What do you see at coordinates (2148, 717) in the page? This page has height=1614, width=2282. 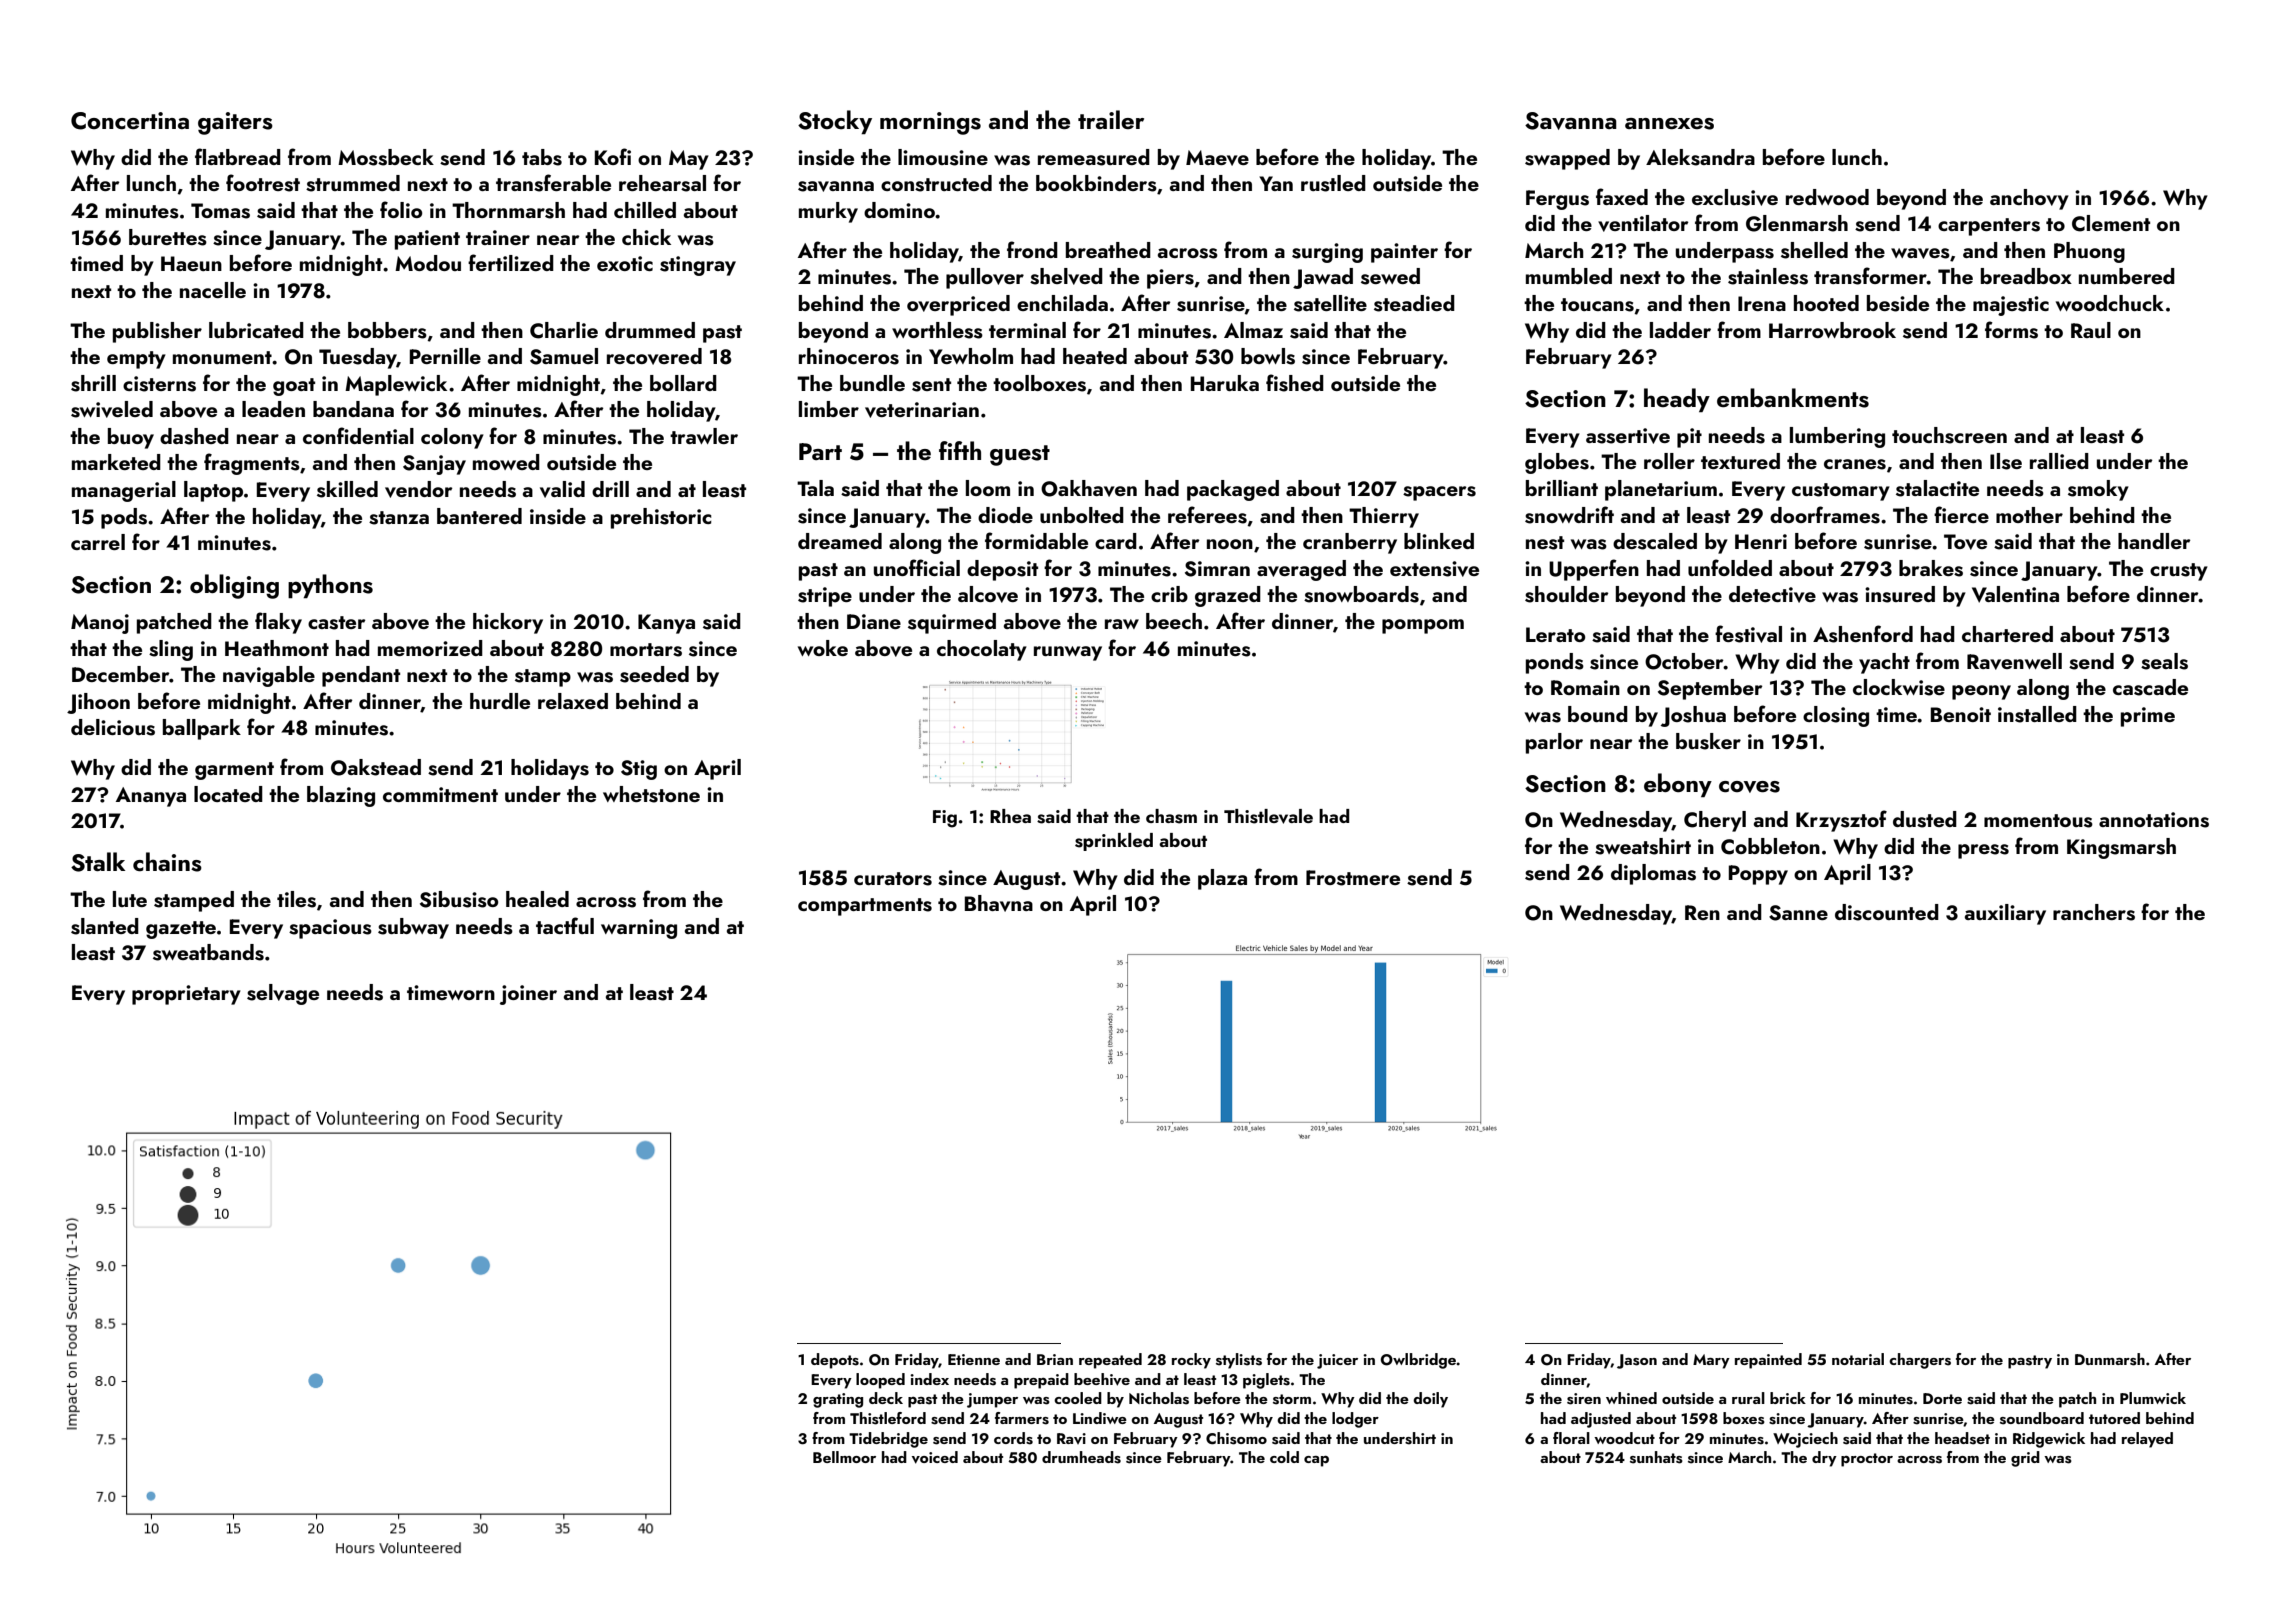 I see `prime` at bounding box center [2148, 717].
